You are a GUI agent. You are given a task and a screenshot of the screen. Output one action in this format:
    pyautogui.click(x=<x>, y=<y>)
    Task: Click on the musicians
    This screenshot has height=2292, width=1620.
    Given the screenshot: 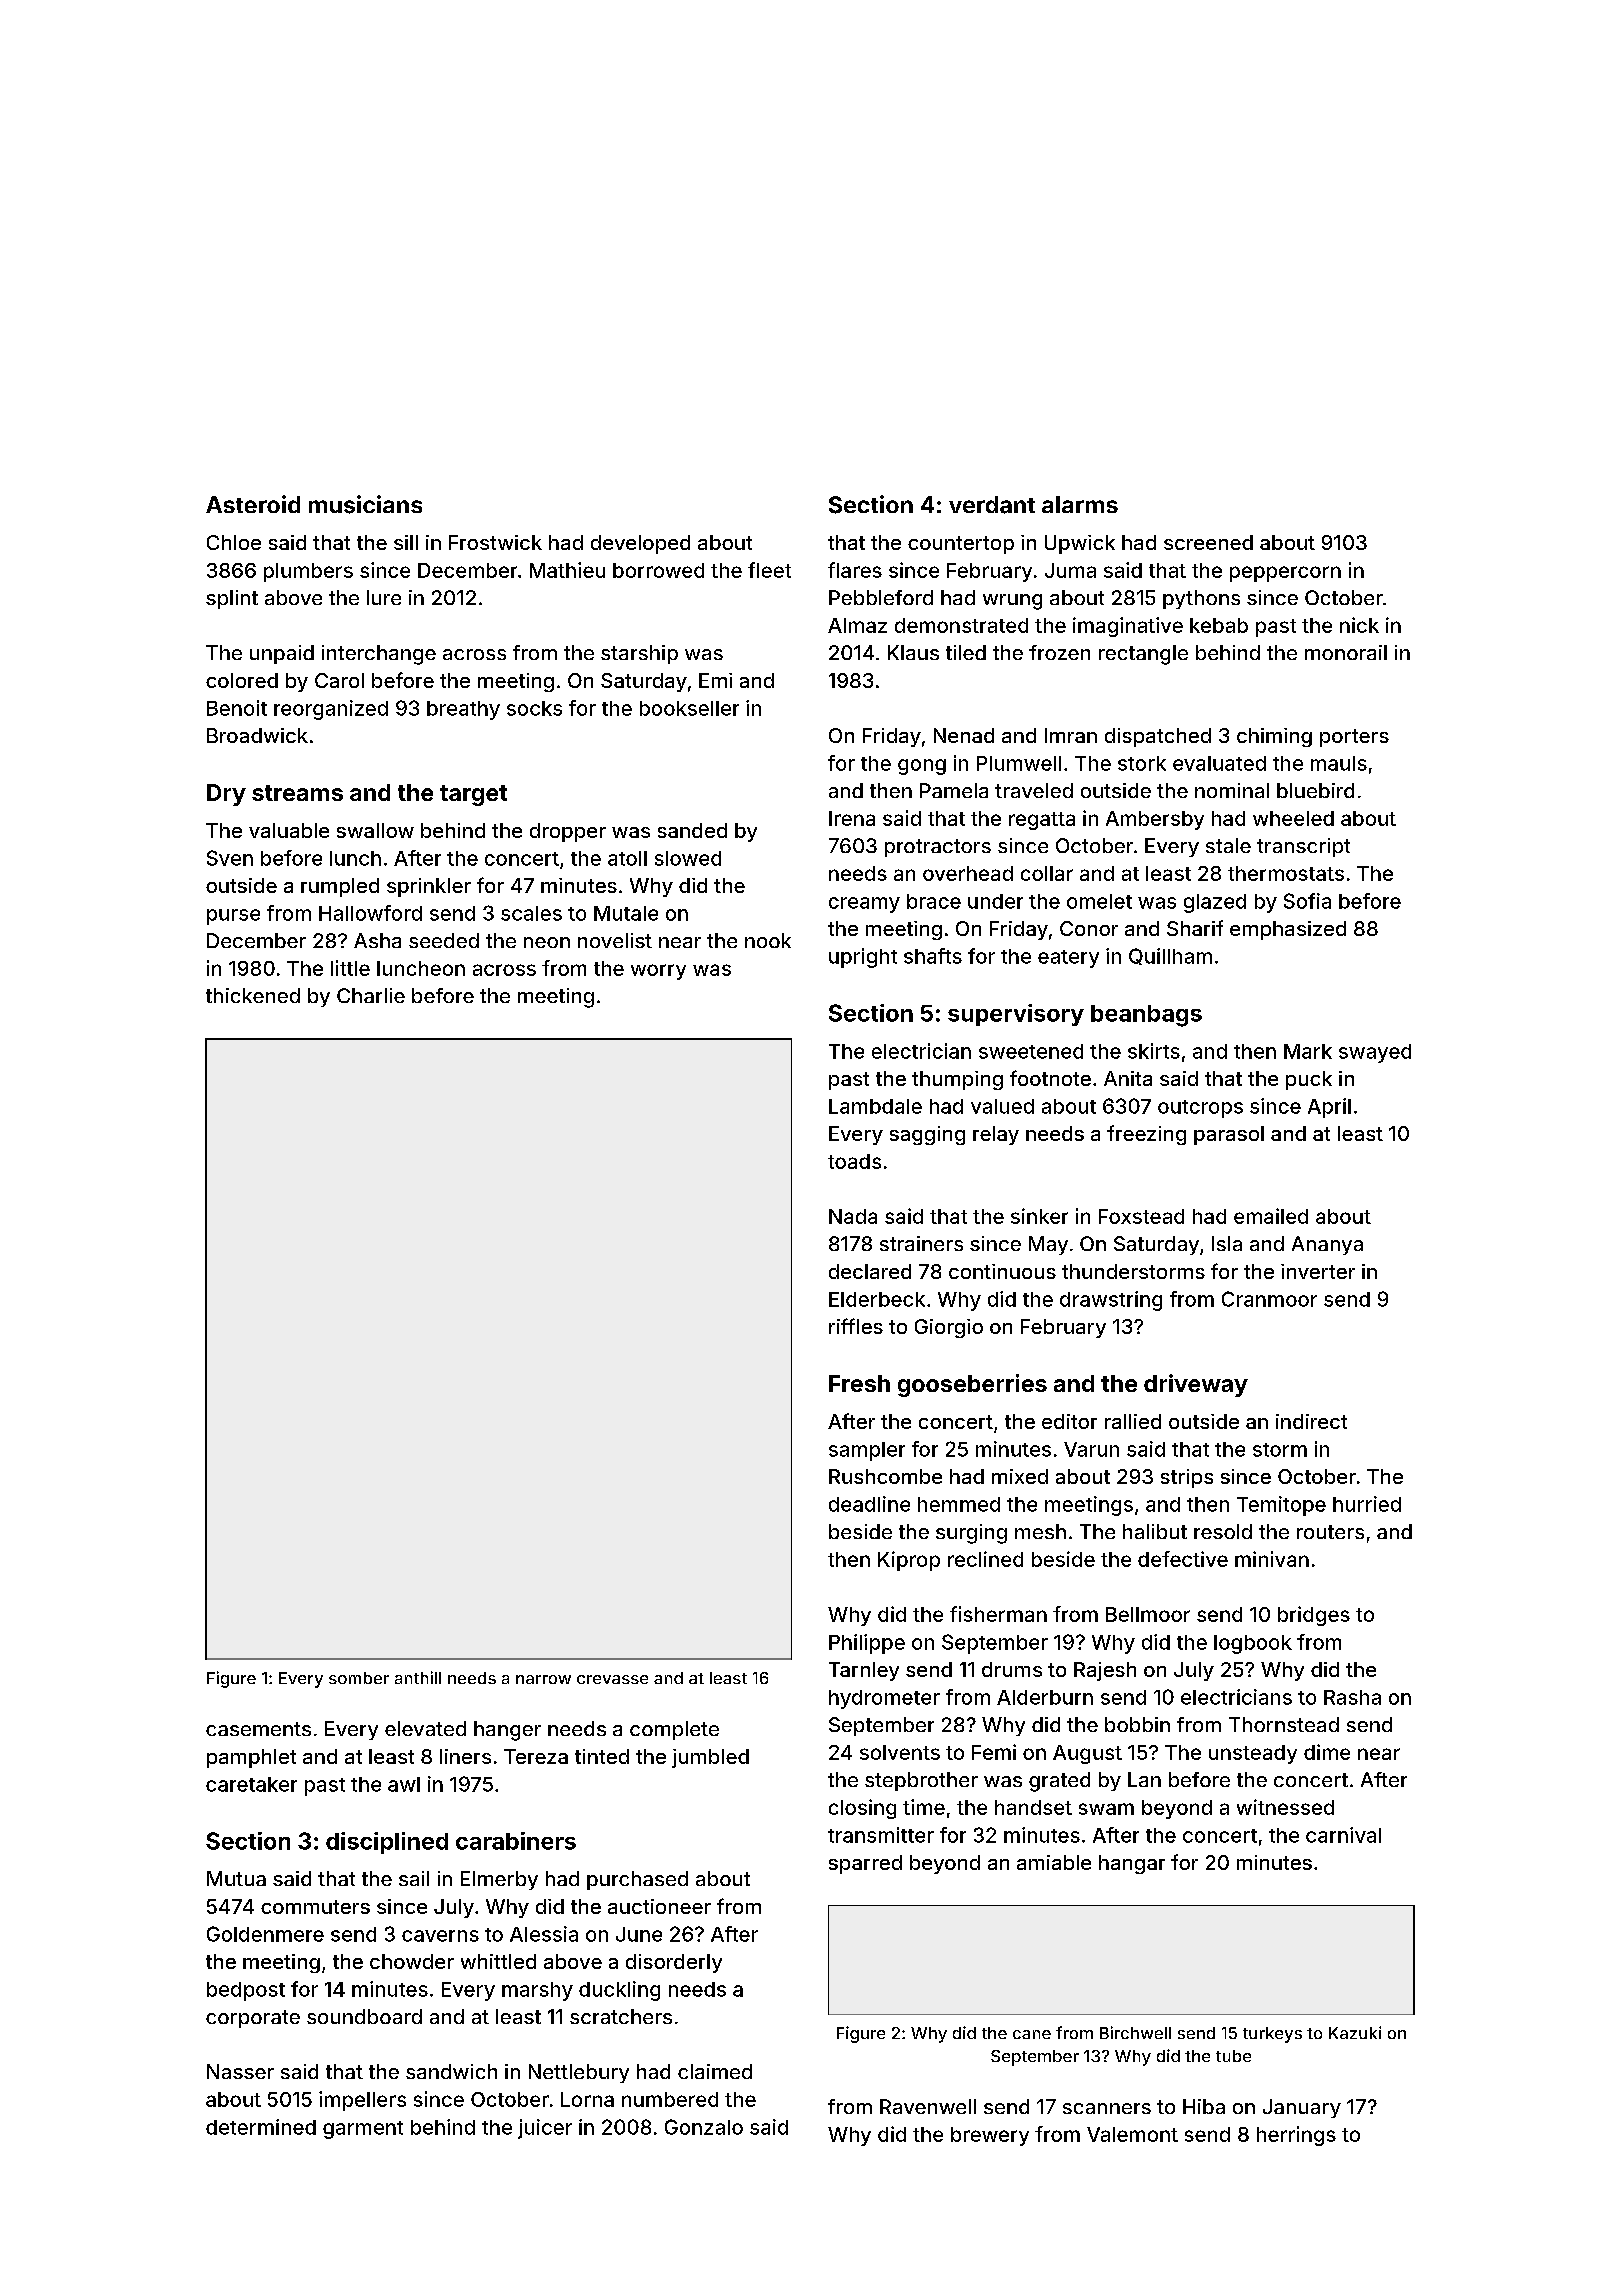 What is the action you would take?
    pyautogui.click(x=365, y=504)
